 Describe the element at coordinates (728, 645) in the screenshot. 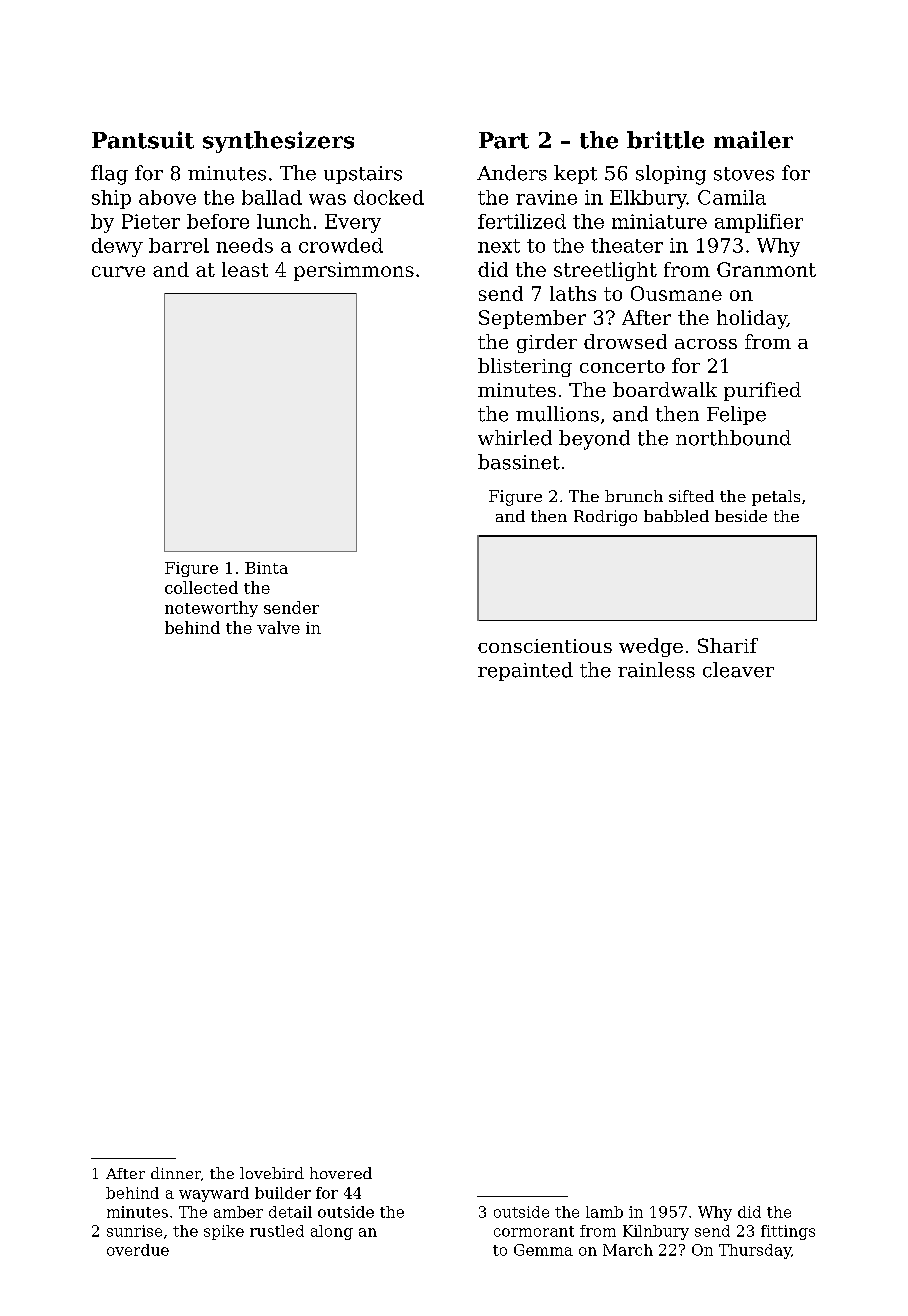

I see `Sharif` at that location.
